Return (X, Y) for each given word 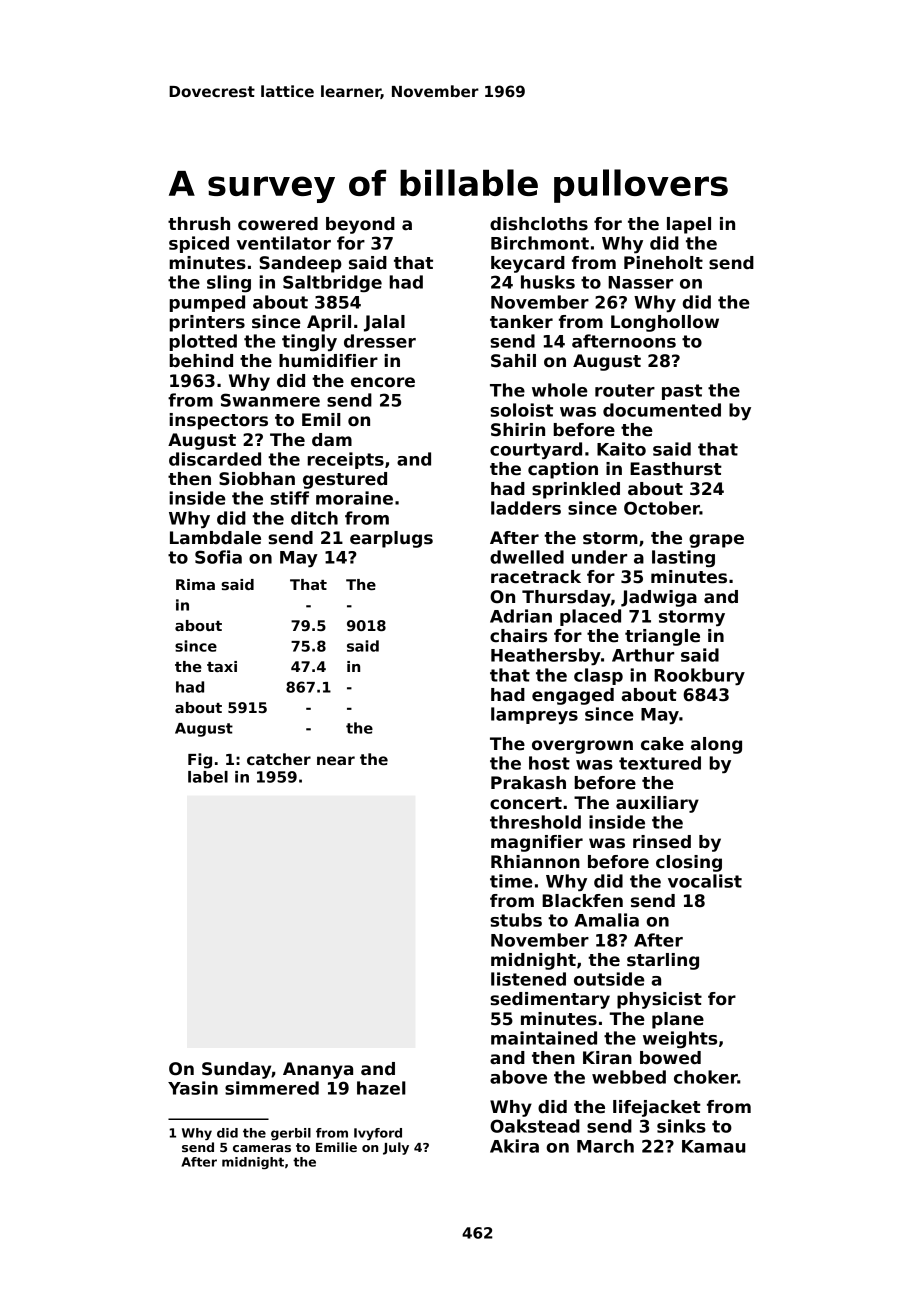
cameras (262, 1148)
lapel (689, 225)
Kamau (713, 1146)
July (396, 1148)
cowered (278, 224)
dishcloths (539, 224)
